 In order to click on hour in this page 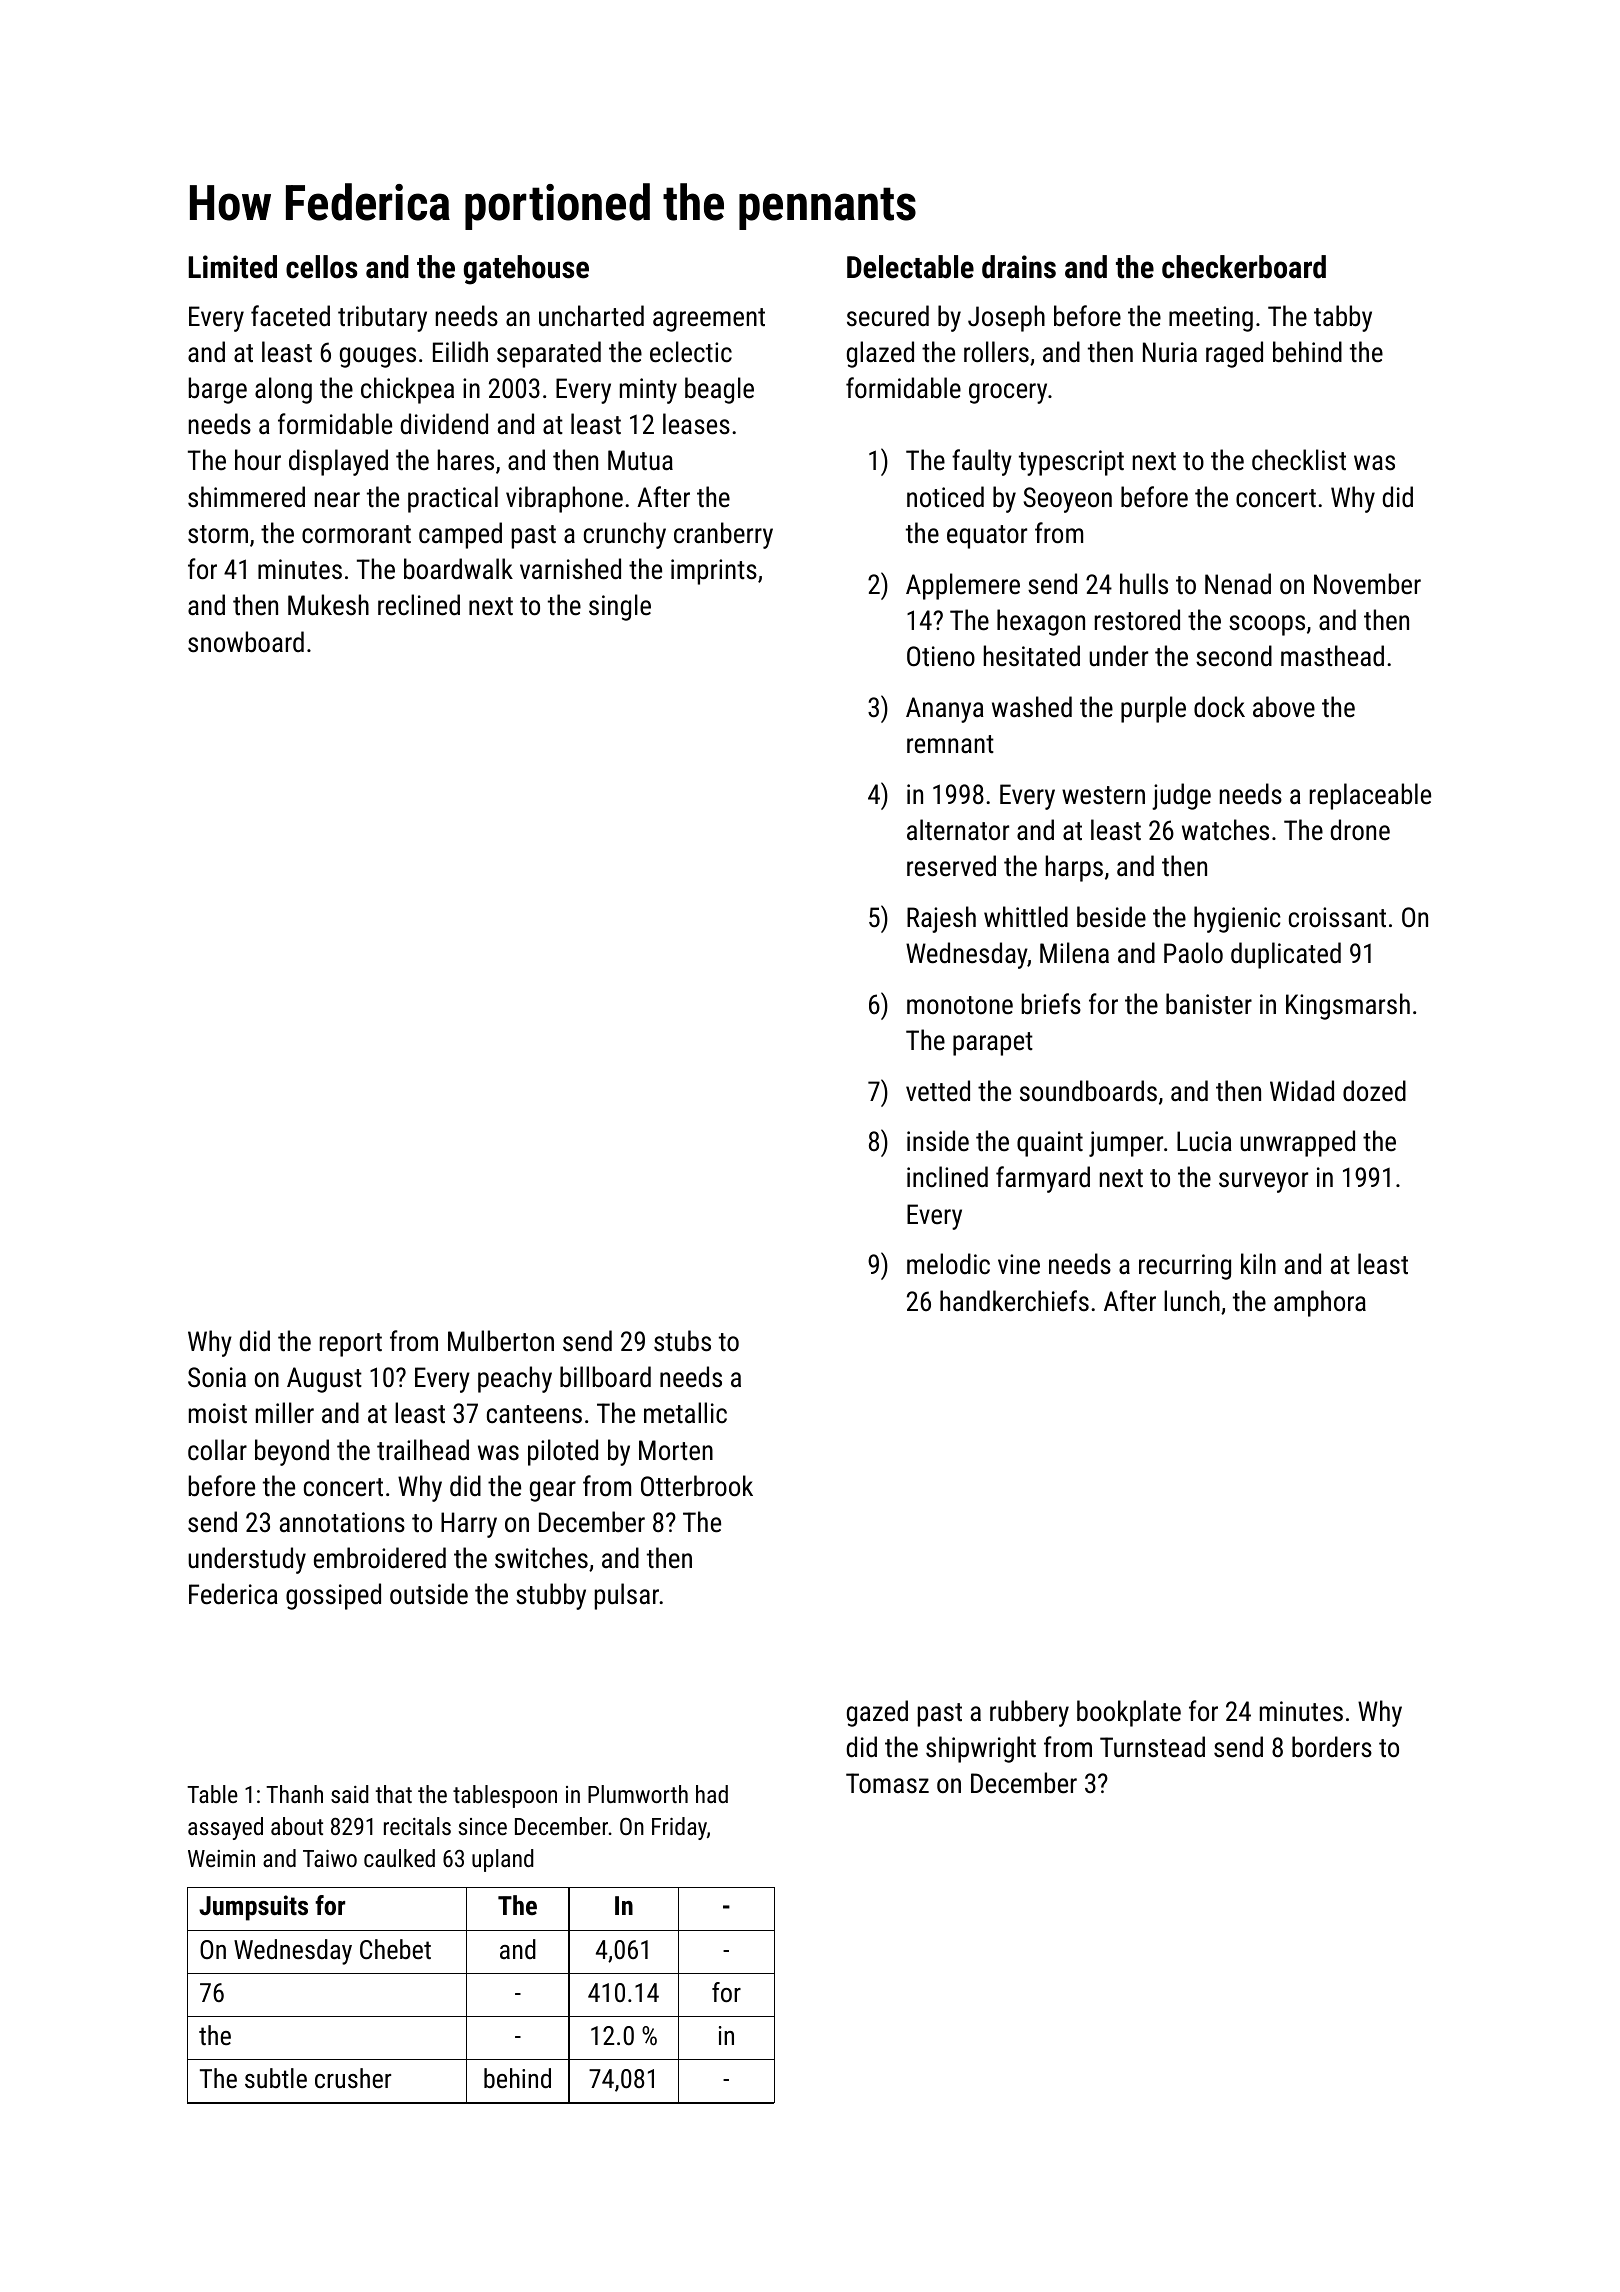, I will do `click(258, 460)`.
